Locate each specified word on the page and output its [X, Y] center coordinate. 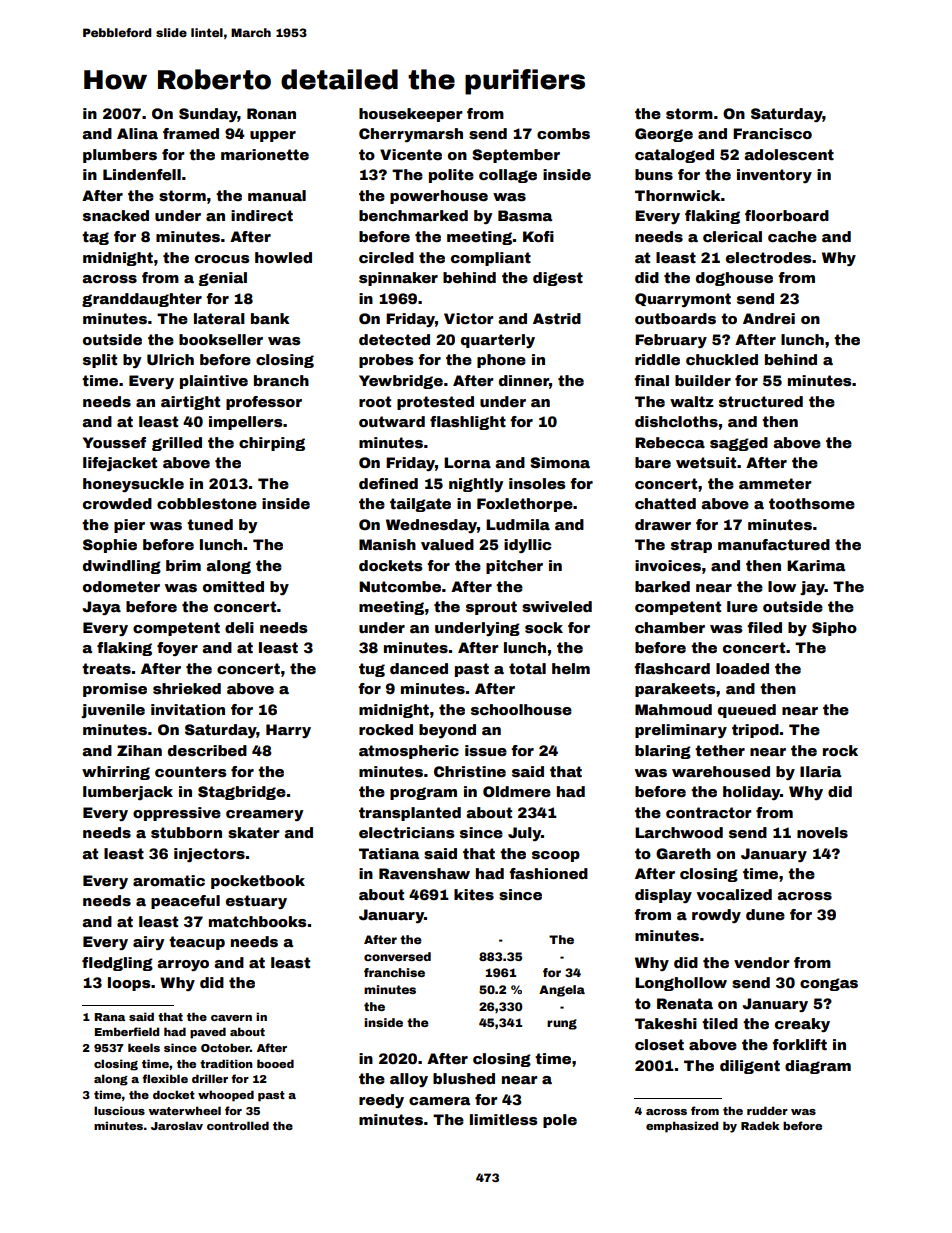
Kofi [538, 236]
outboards [675, 318]
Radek [760, 1125]
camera [439, 1101]
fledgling [117, 964]
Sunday [208, 115]
